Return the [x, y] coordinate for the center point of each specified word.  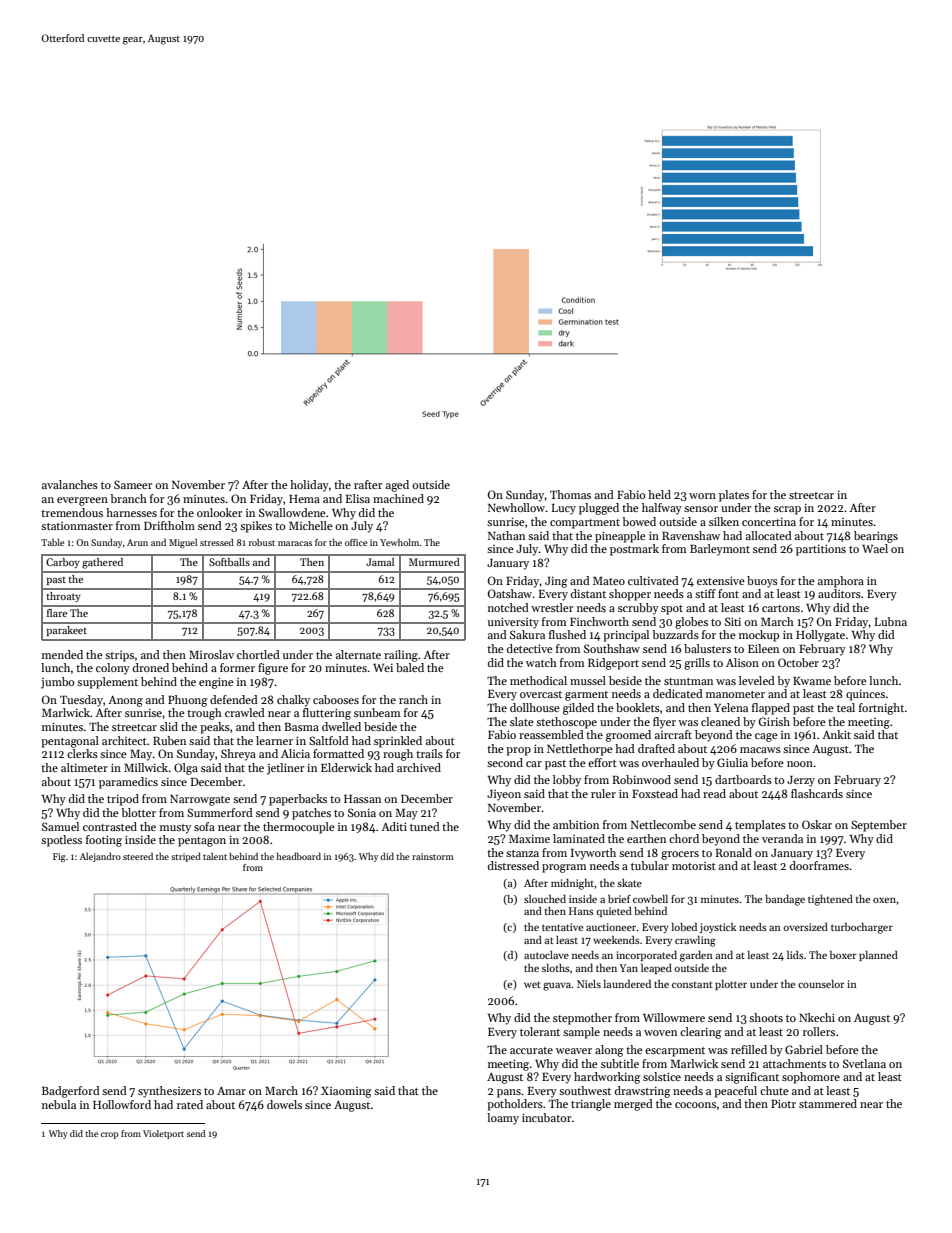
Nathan [506, 535]
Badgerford [71, 1092]
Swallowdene [292, 512]
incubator [546, 1117]
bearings [876, 537]
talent [215, 856]
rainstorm [433, 856]
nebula [59, 1104]
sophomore [811, 1078]
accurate [531, 1050]
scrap [787, 510]
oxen [884, 900]
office [356, 542]
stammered [828, 1103]
